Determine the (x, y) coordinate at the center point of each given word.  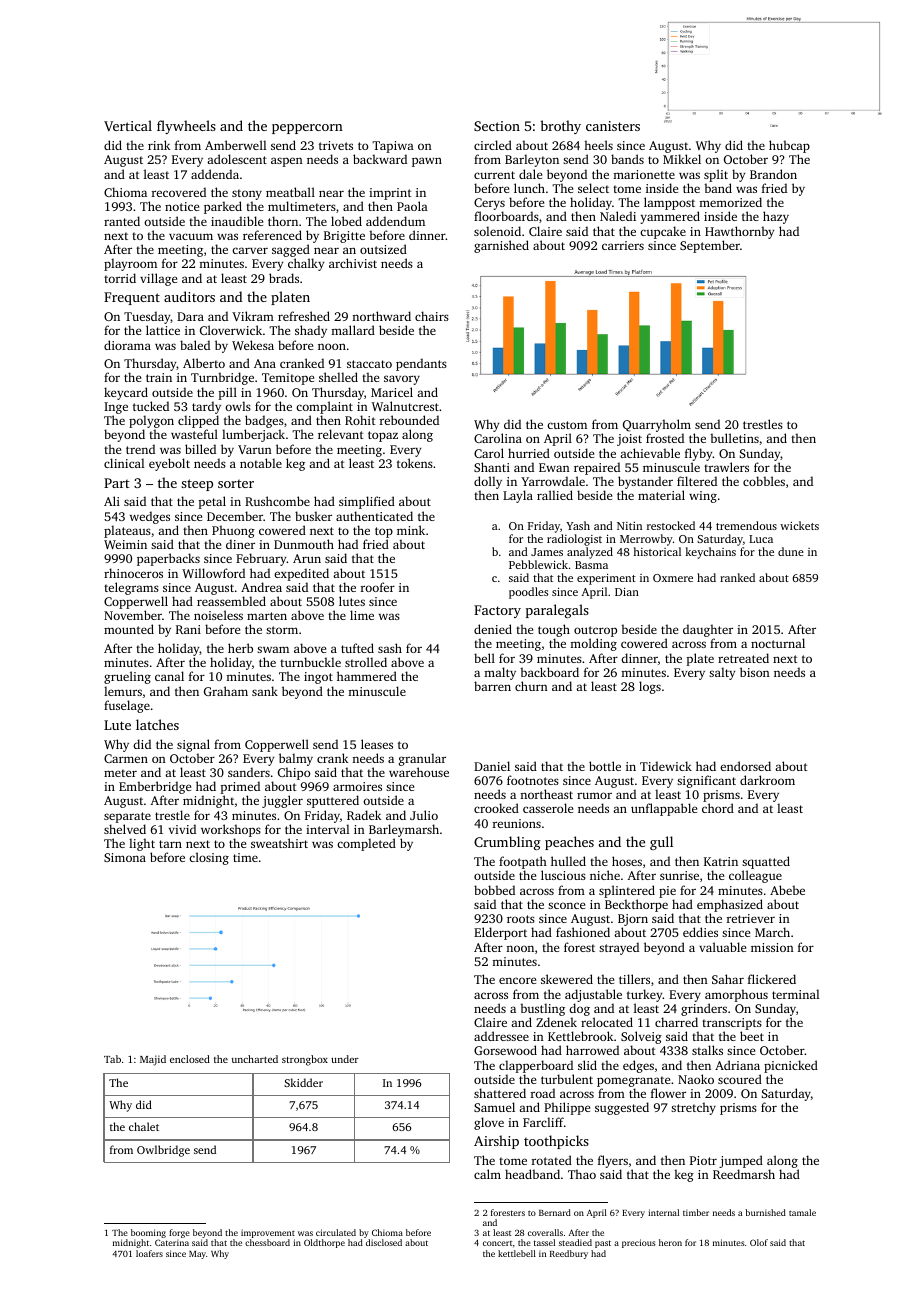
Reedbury (569, 1254)
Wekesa (253, 345)
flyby (699, 454)
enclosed (190, 1059)
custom (567, 425)
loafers (149, 1253)
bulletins (734, 438)
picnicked (791, 1066)
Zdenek (556, 1022)
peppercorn (307, 129)
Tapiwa (393, 148)
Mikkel (682, 159)
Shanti (492, 467)
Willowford (213, 573)
